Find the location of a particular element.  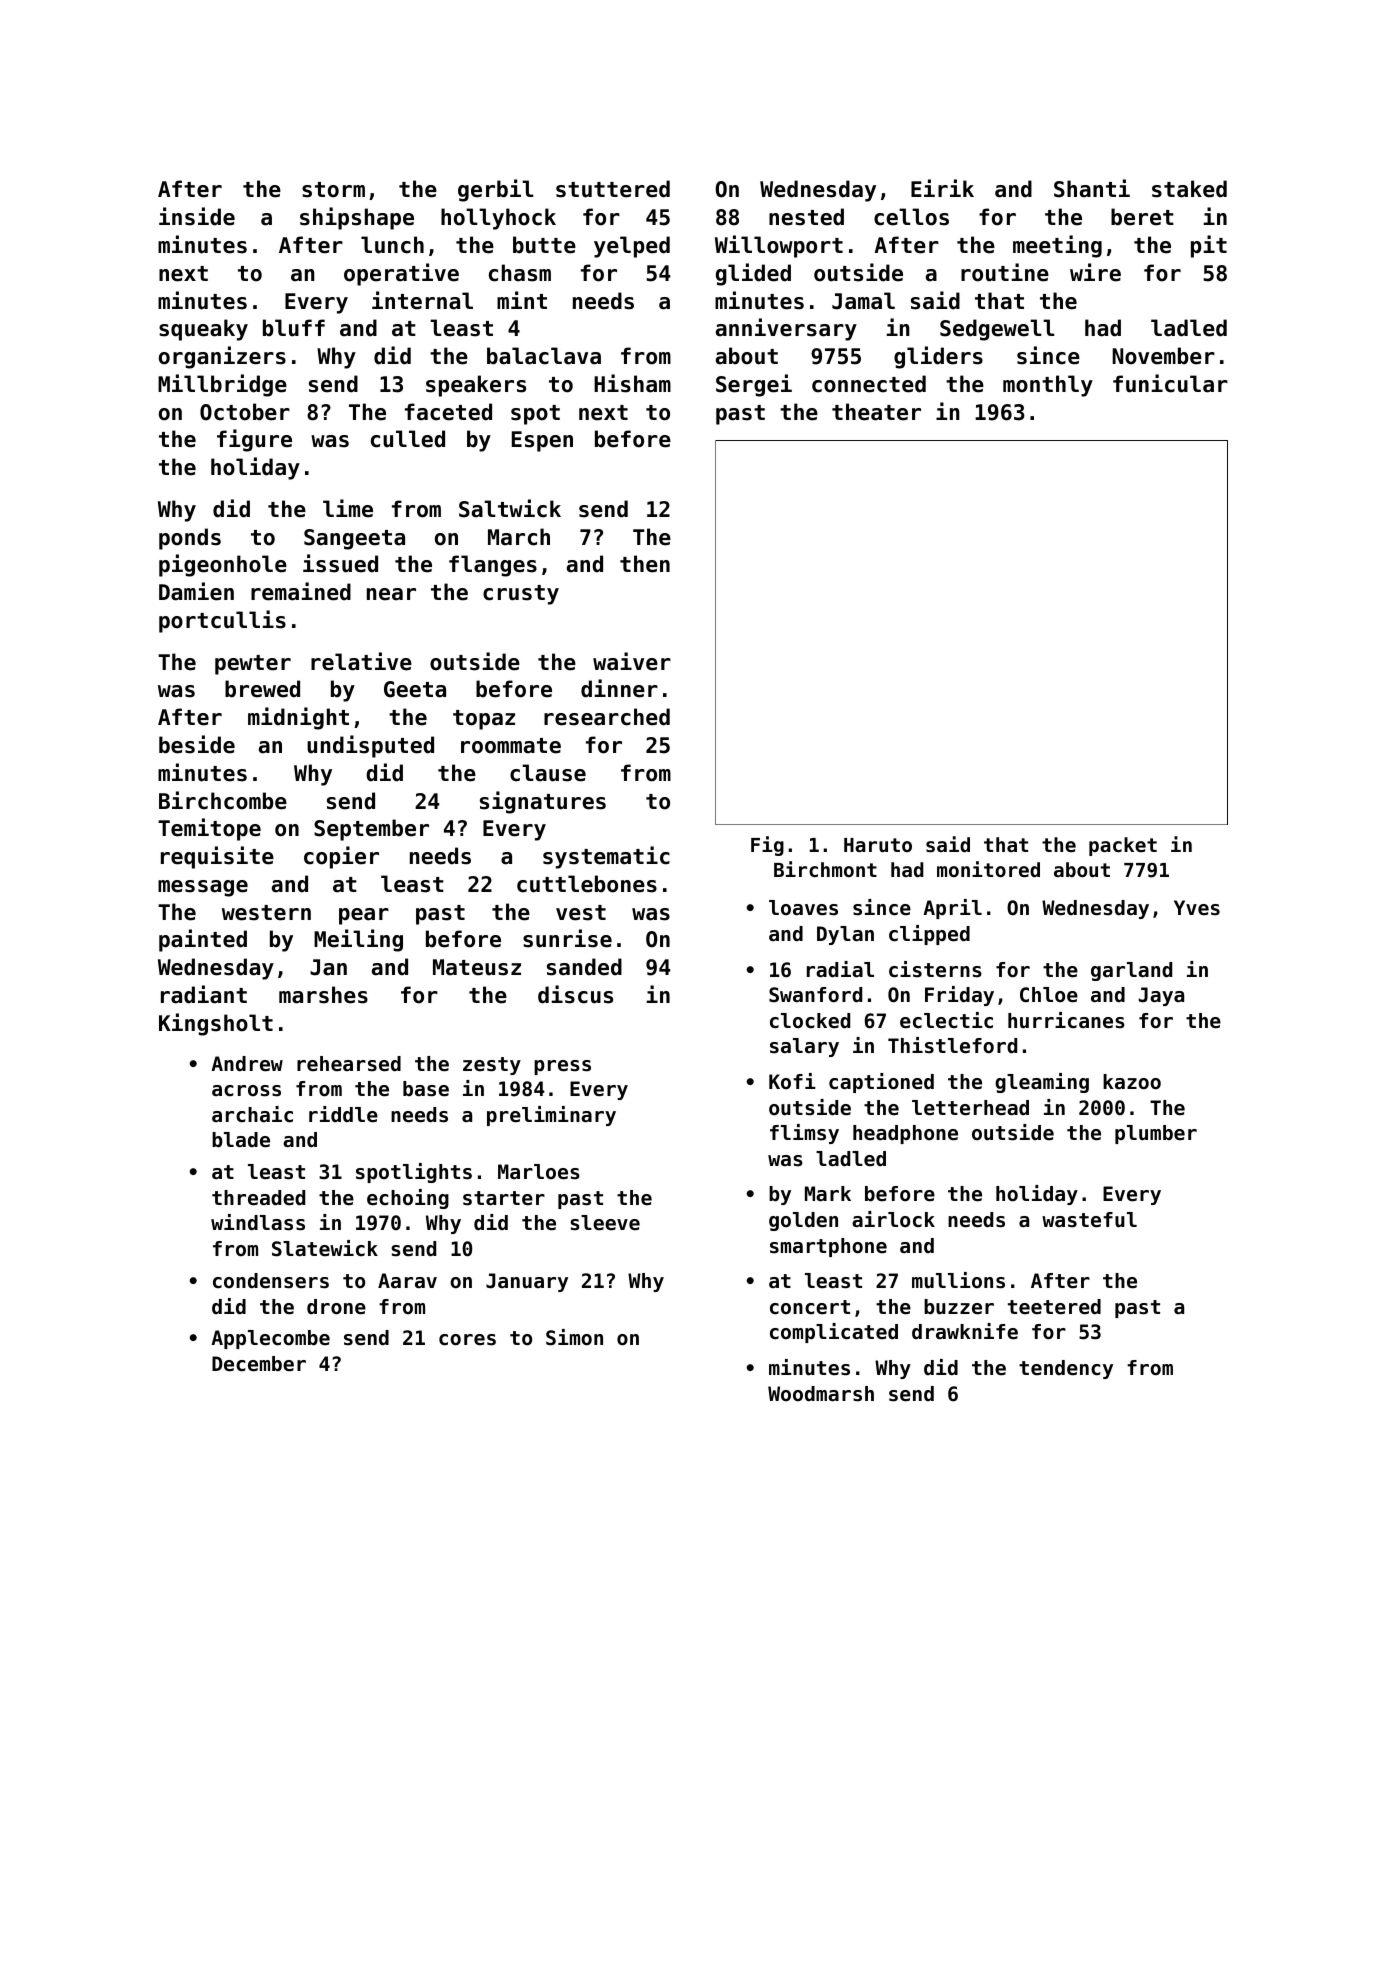

Sergei is located at coordinates (754, 385).
